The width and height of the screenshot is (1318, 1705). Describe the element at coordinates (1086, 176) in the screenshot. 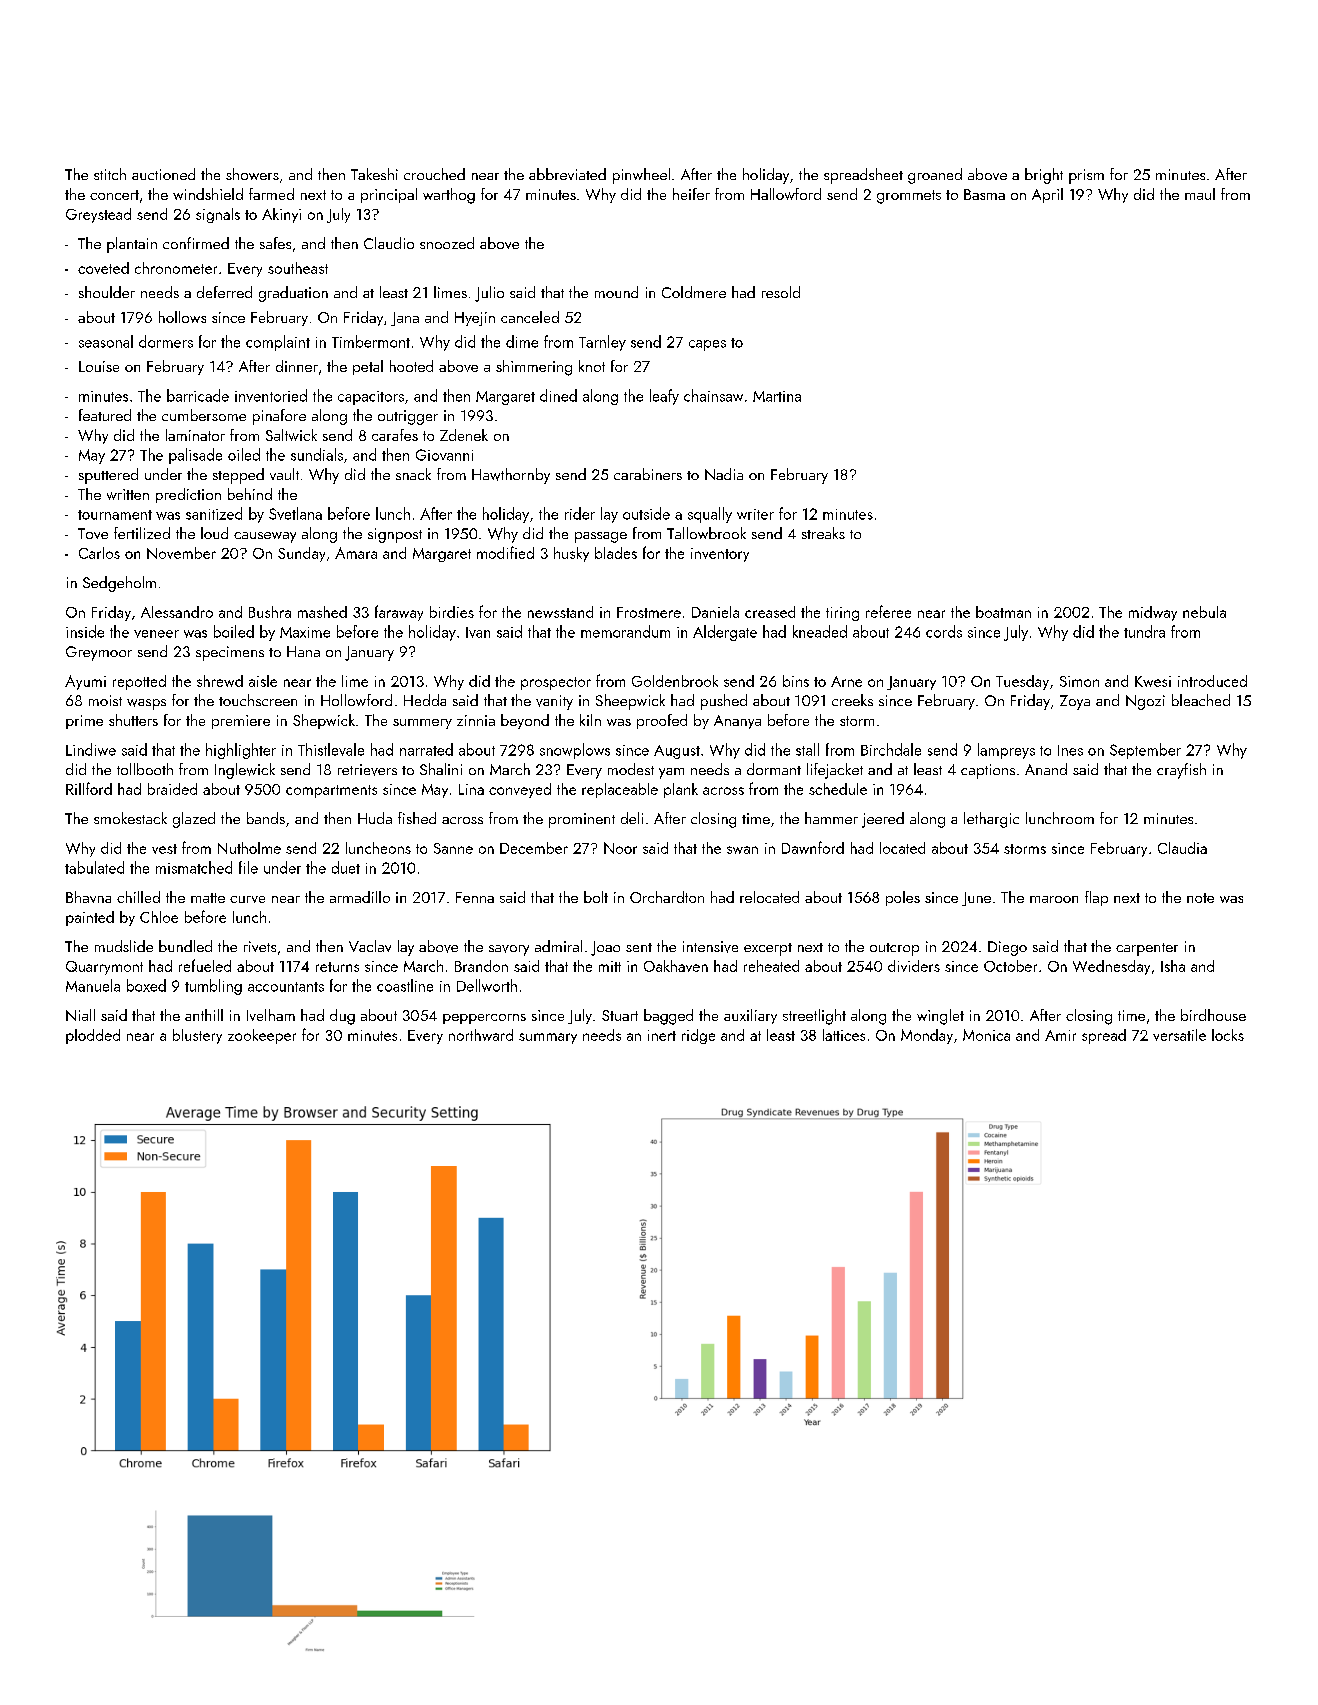

I see `prism` at that location.
